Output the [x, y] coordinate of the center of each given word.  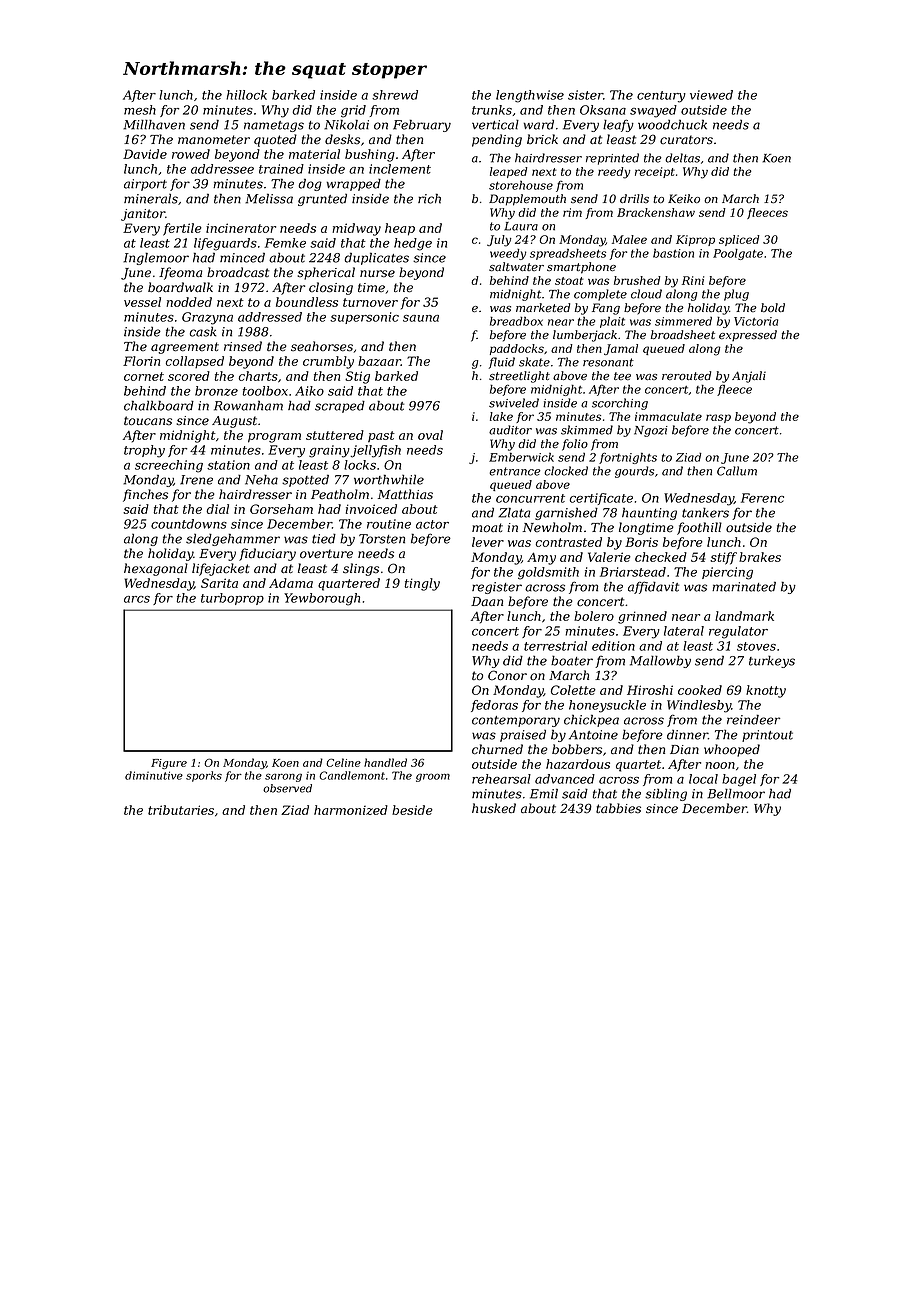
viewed [711, 95]
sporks [204, 776]
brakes [760, 557]
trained [281, 169]
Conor [507, 675]
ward [539, 124]
